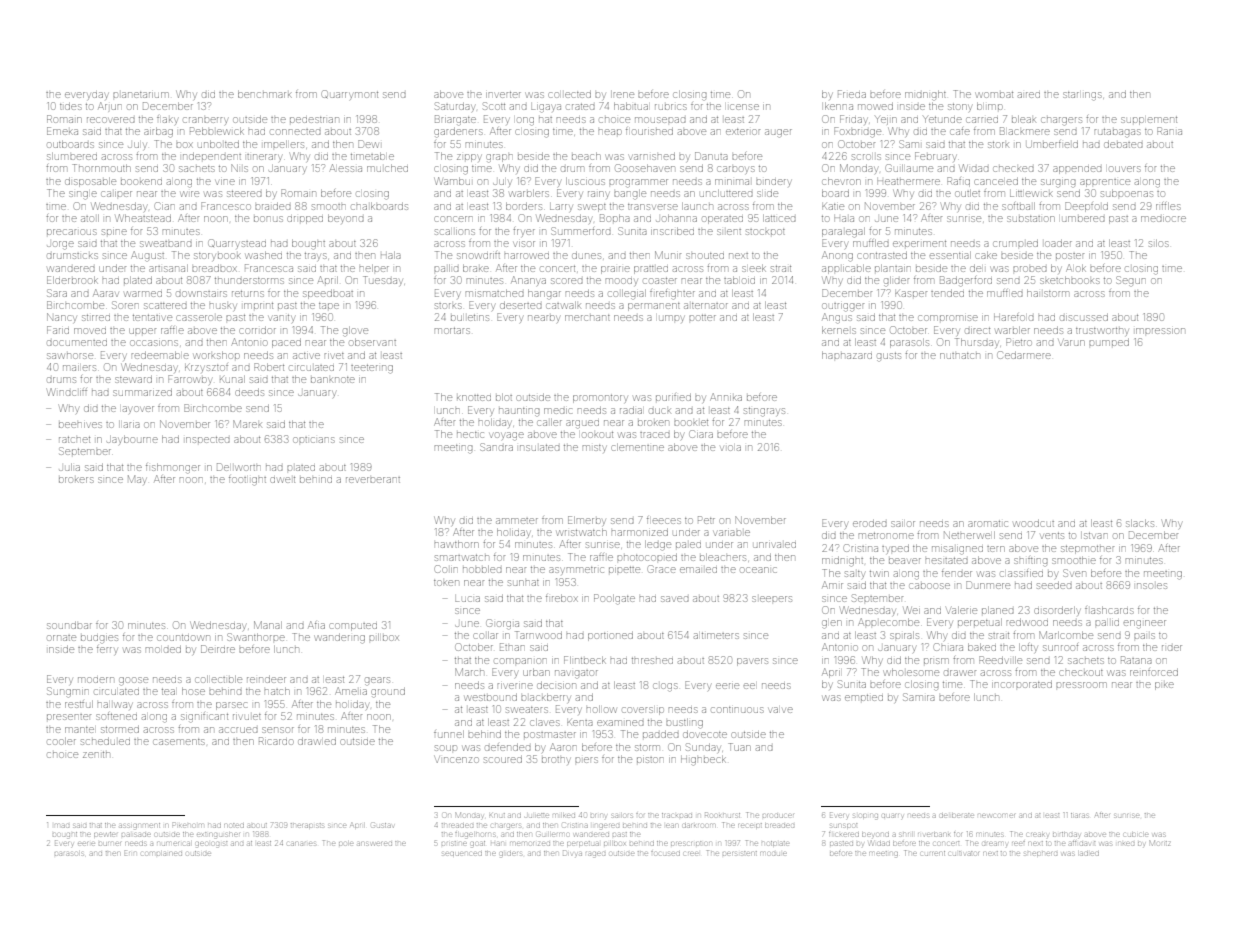 This screenshot has height=952, width=1233. What do you see at coordinates (234, 825) in the screenshot?
I see `noted` at bounding box center [234, 825].
